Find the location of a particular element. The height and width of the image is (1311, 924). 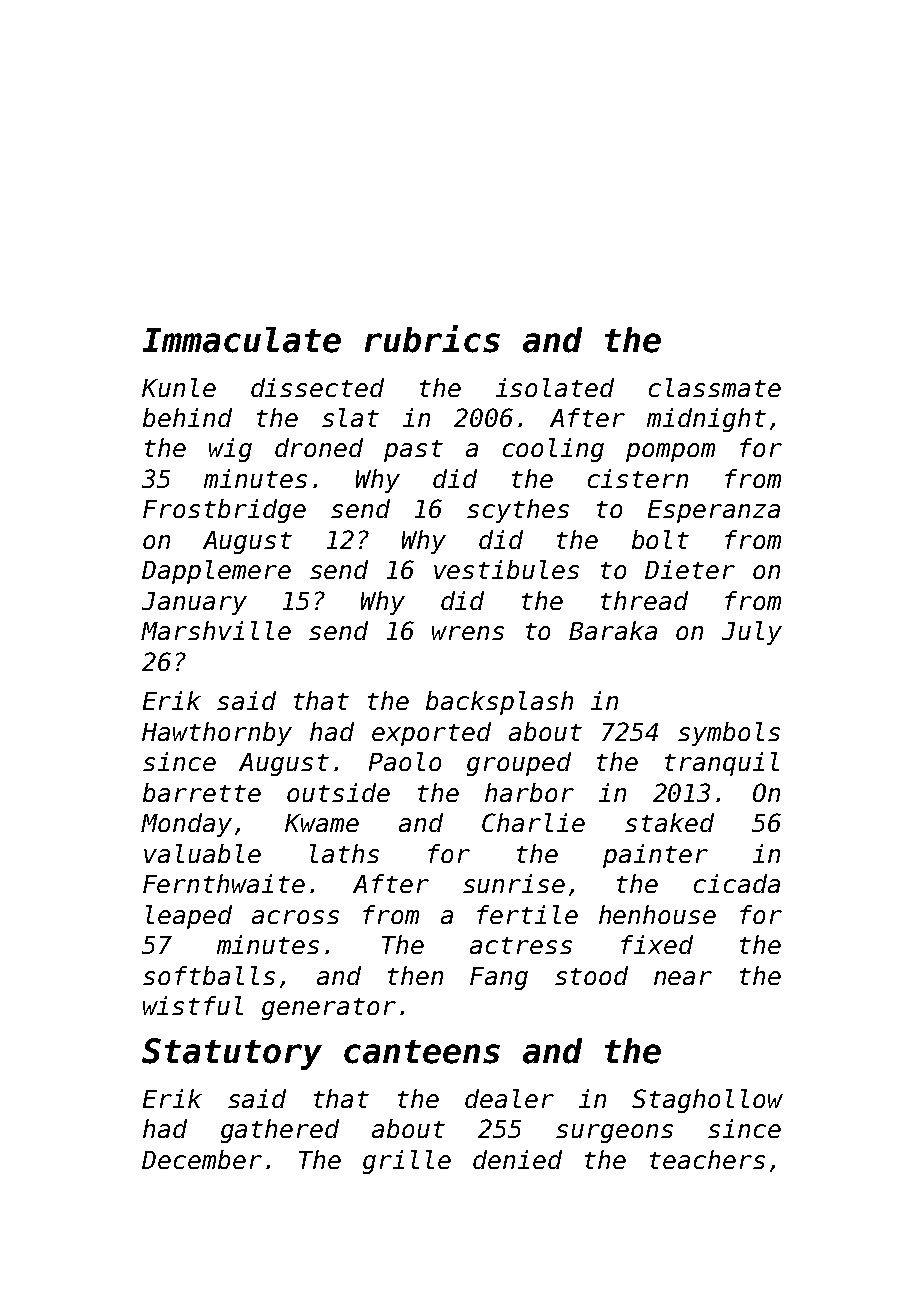

July is located at coordinates (752, 633).
